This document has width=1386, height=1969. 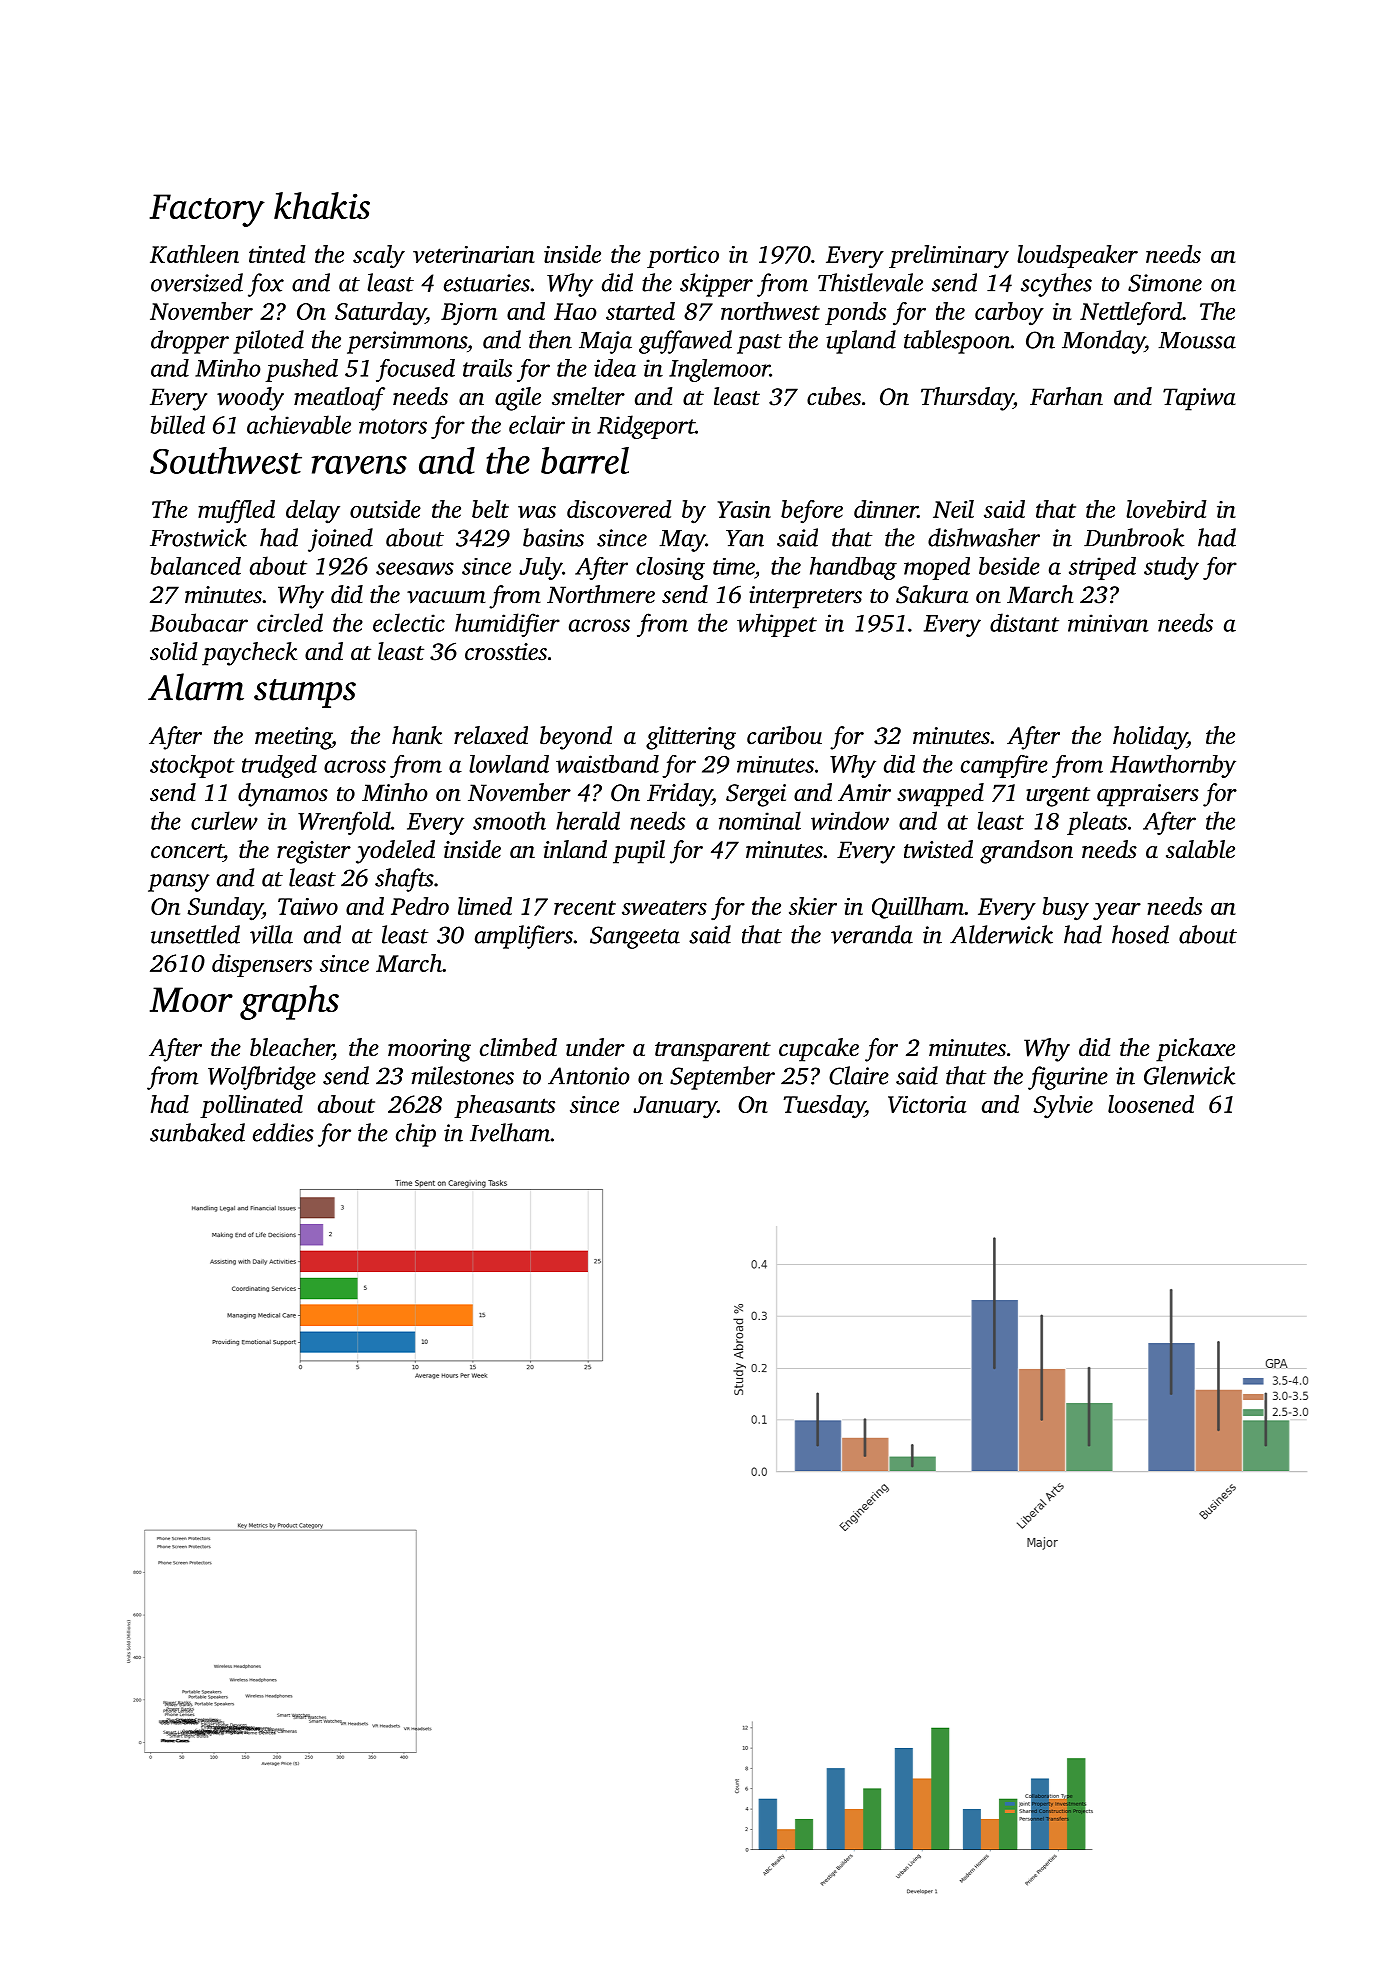 I want to click on Tapiwa, so click(x=1199, y=399).
